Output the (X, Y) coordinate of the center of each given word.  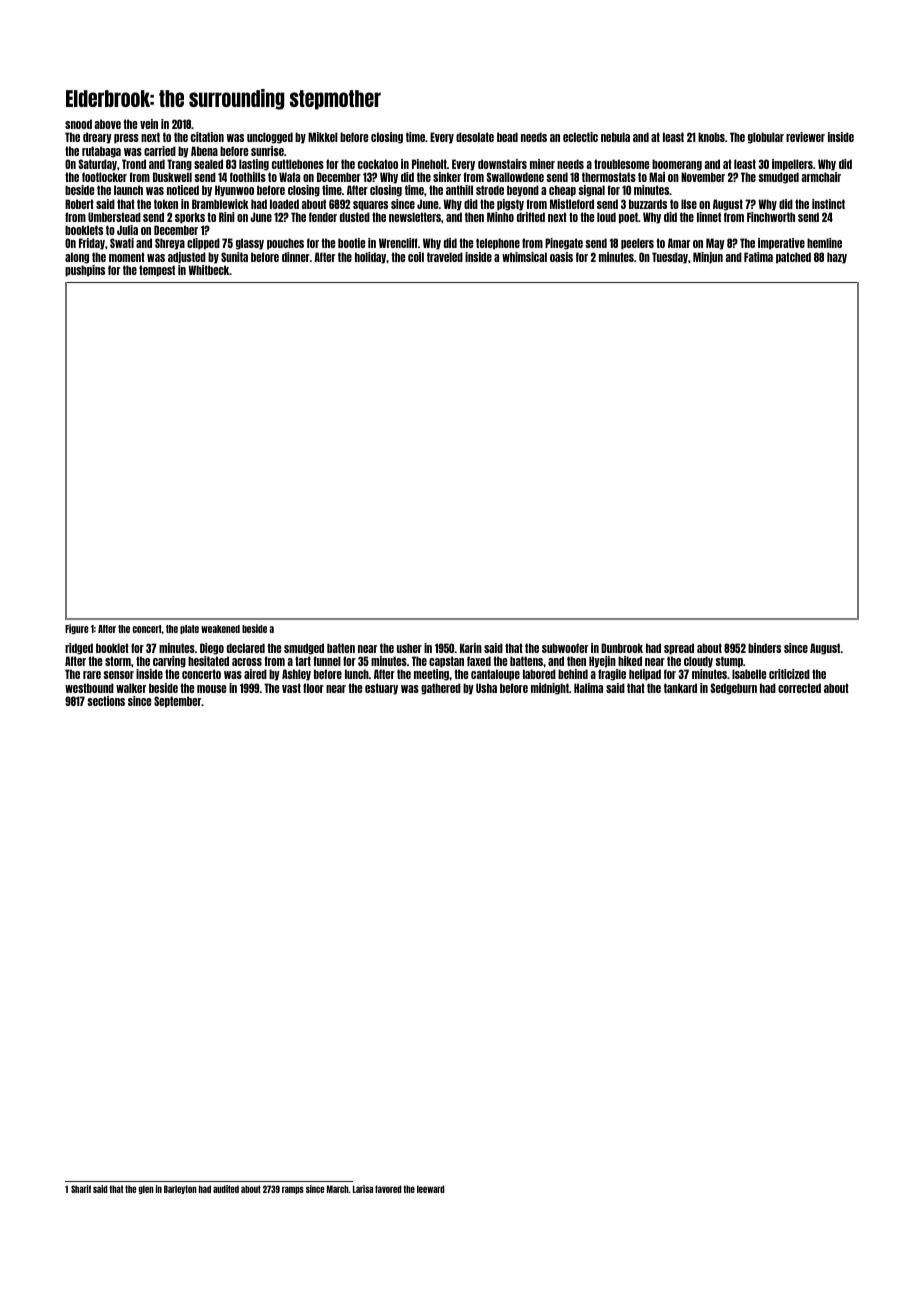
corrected (799, 688)
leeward (431, 1189)
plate (189, 629)
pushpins (85, 271)
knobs (711, 137)
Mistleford (572, 204)
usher (409, 648)
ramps (293, 1190)
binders (764, 648)
